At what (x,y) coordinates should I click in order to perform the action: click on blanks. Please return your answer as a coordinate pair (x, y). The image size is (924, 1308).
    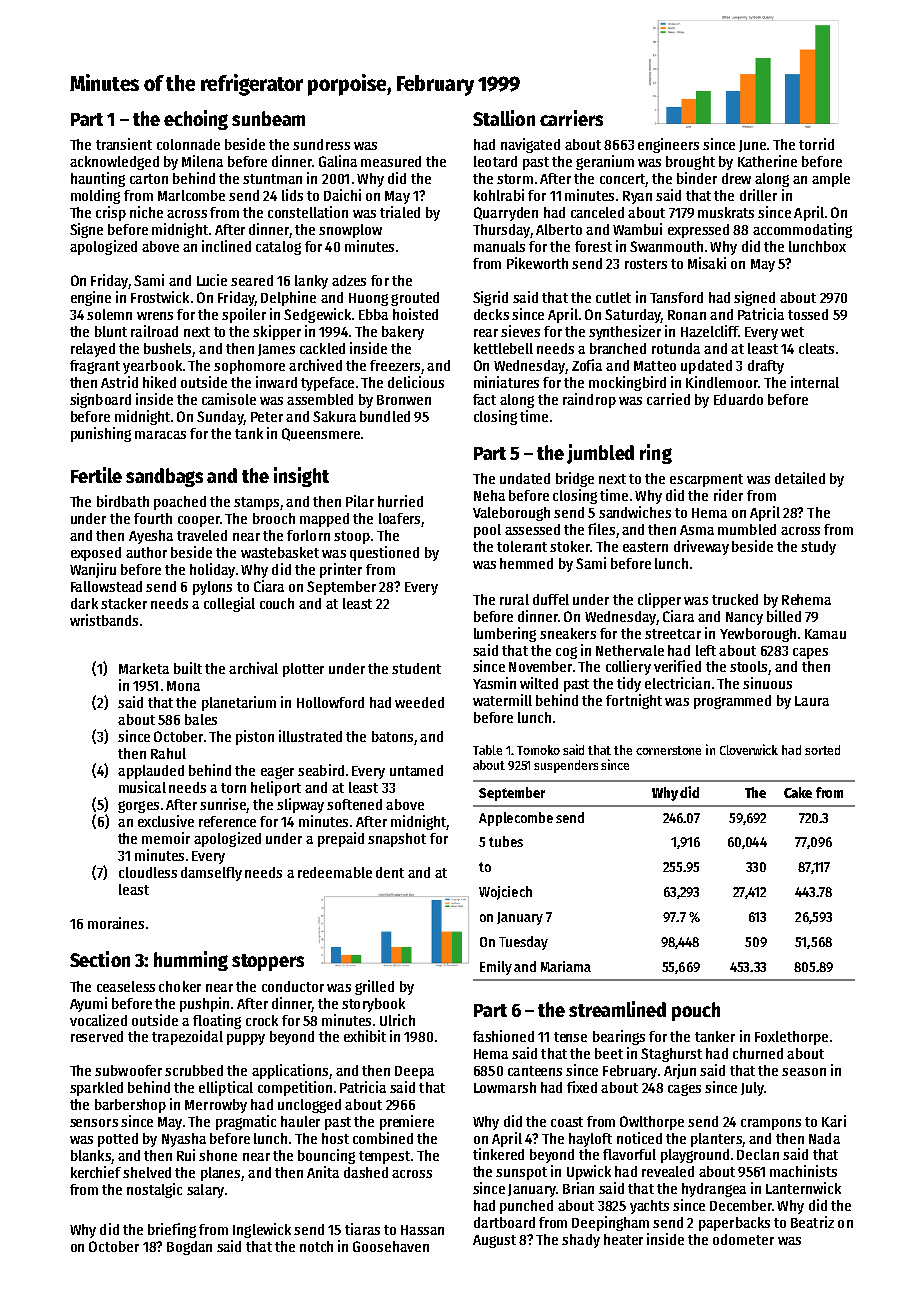
    Looking at the image, I should click on (91, 1155).
